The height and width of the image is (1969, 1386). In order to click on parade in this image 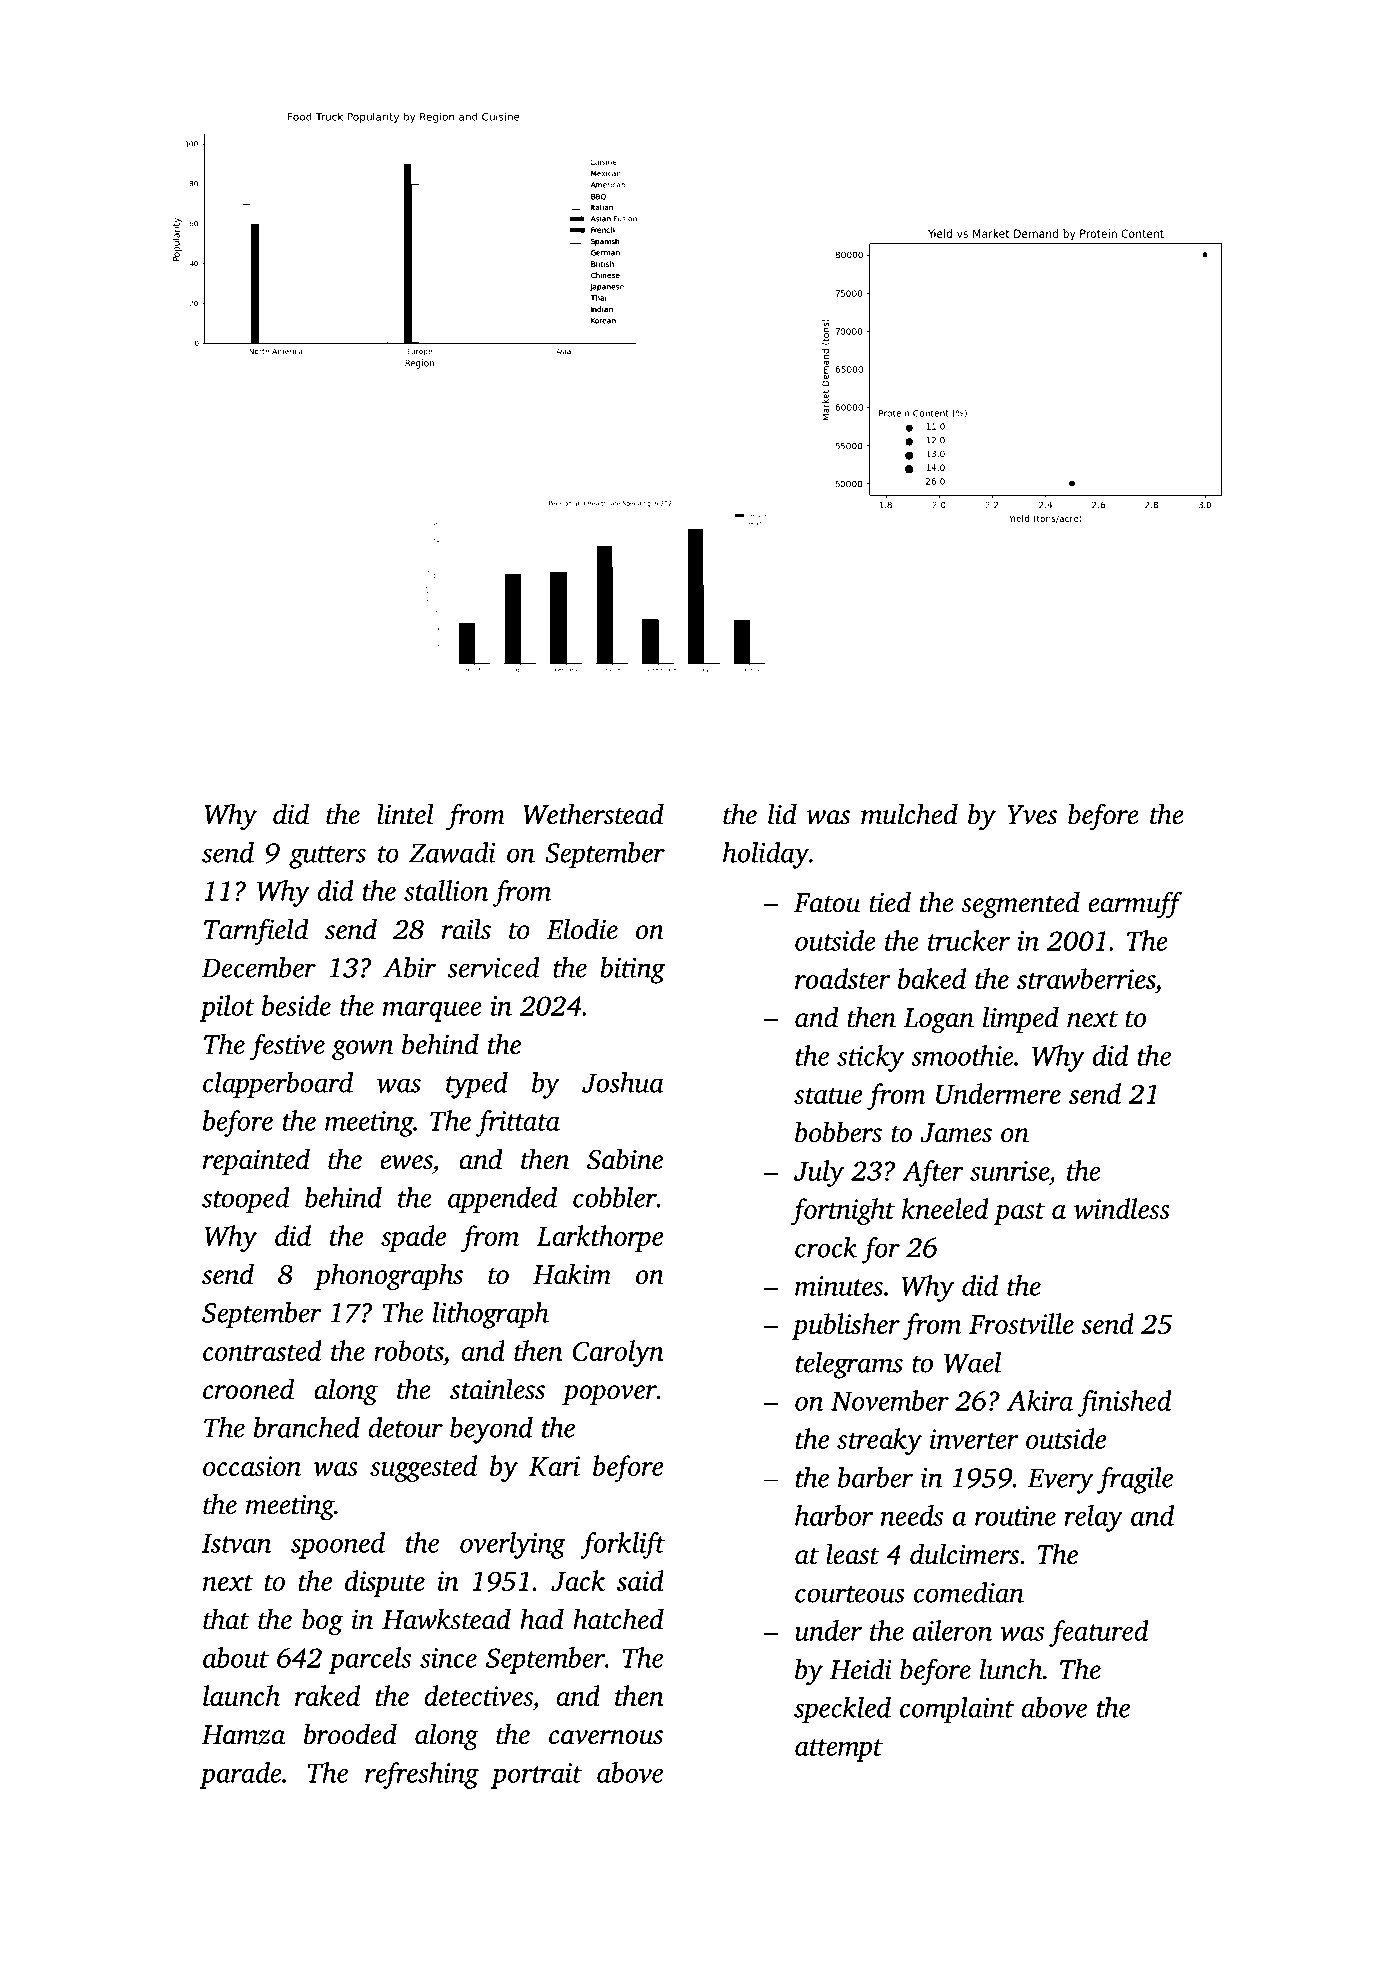, I will do `click(241, 1775)`.
